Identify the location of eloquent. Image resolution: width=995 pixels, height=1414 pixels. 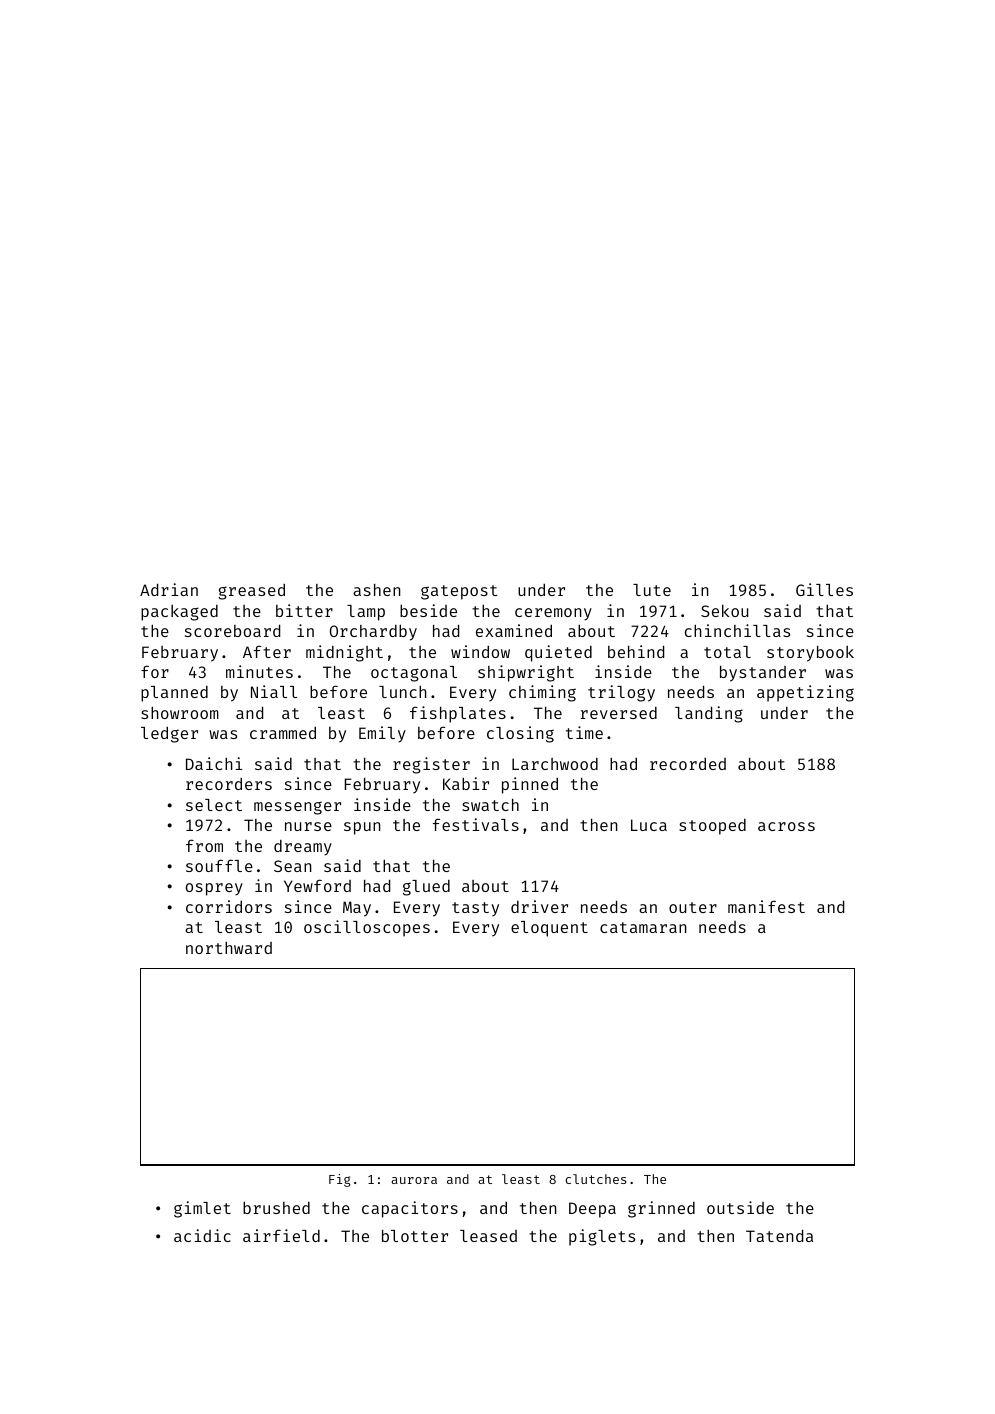
(549, 929).
